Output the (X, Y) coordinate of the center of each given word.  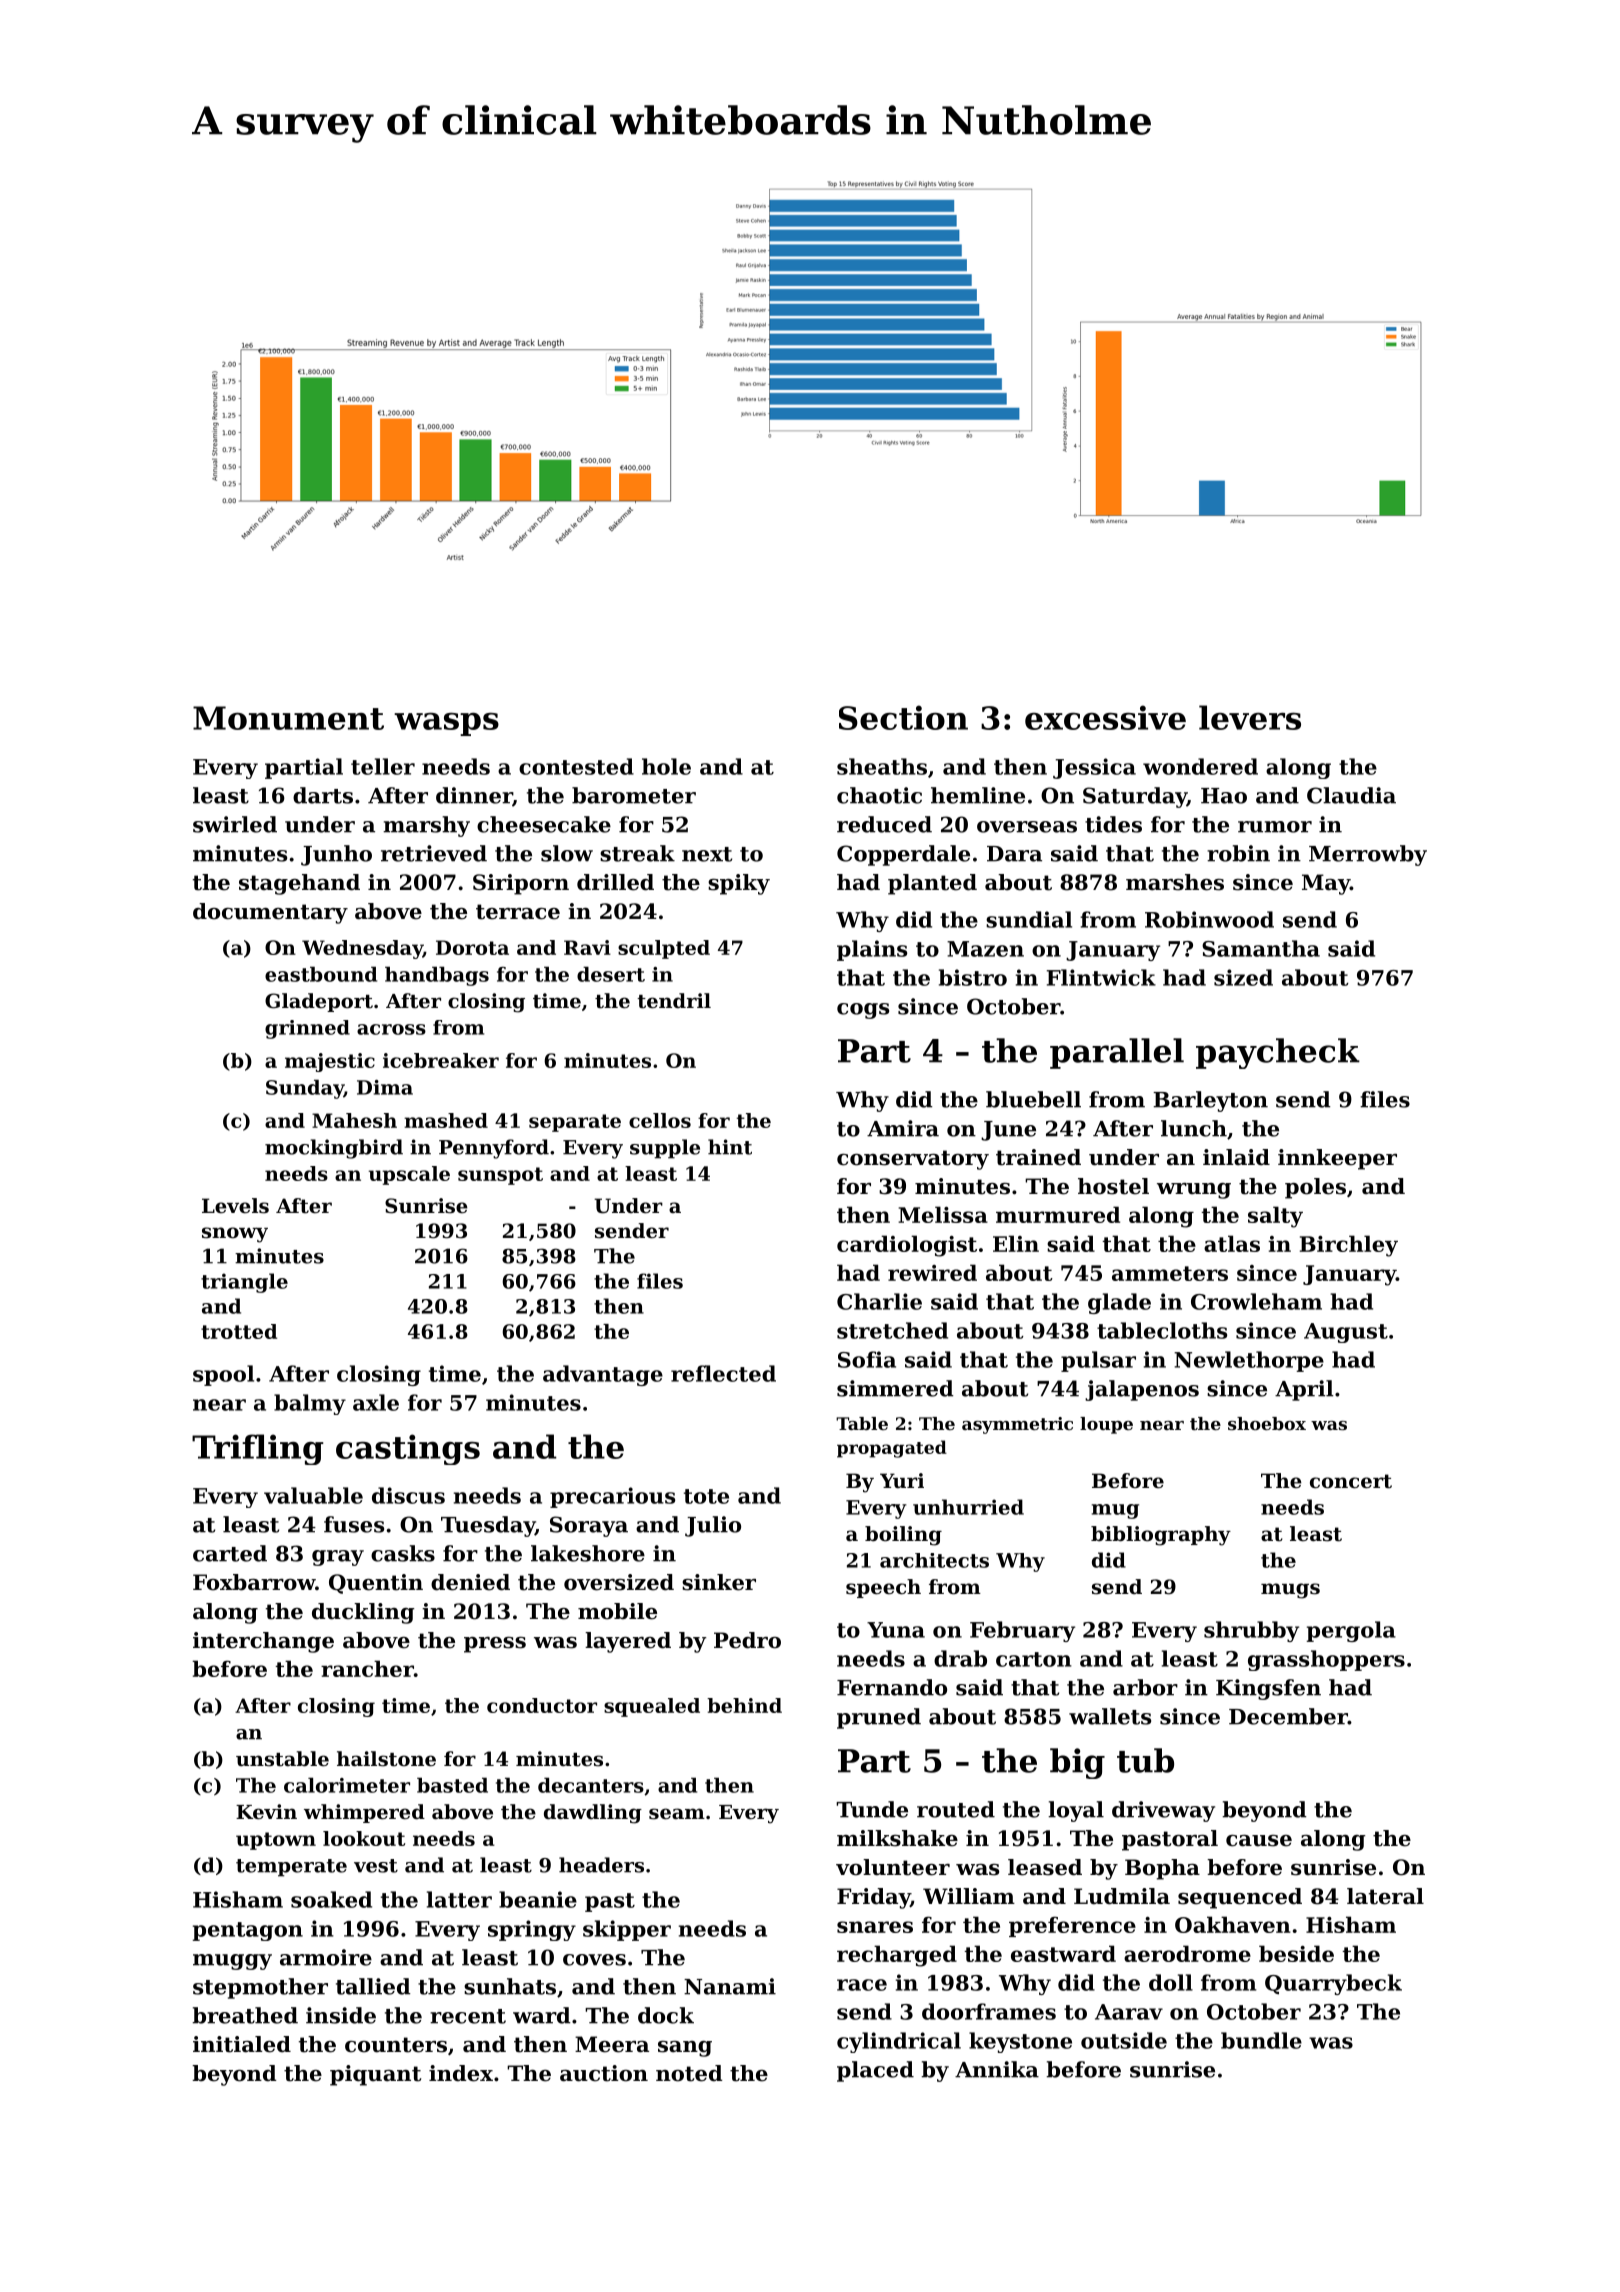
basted (452, 1785)
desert (611, 974)
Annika (997, 2069)
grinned (307, 1029)
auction (604, 2073)
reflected (723, 1373)
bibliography (1161, 1536)
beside (1296, 1953)
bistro (973, 977)
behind (744, 1705)
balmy (310, 1404)
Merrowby (1368, 855)
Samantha (1261, 948)
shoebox (1267, 1423)
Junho (336, 855)
